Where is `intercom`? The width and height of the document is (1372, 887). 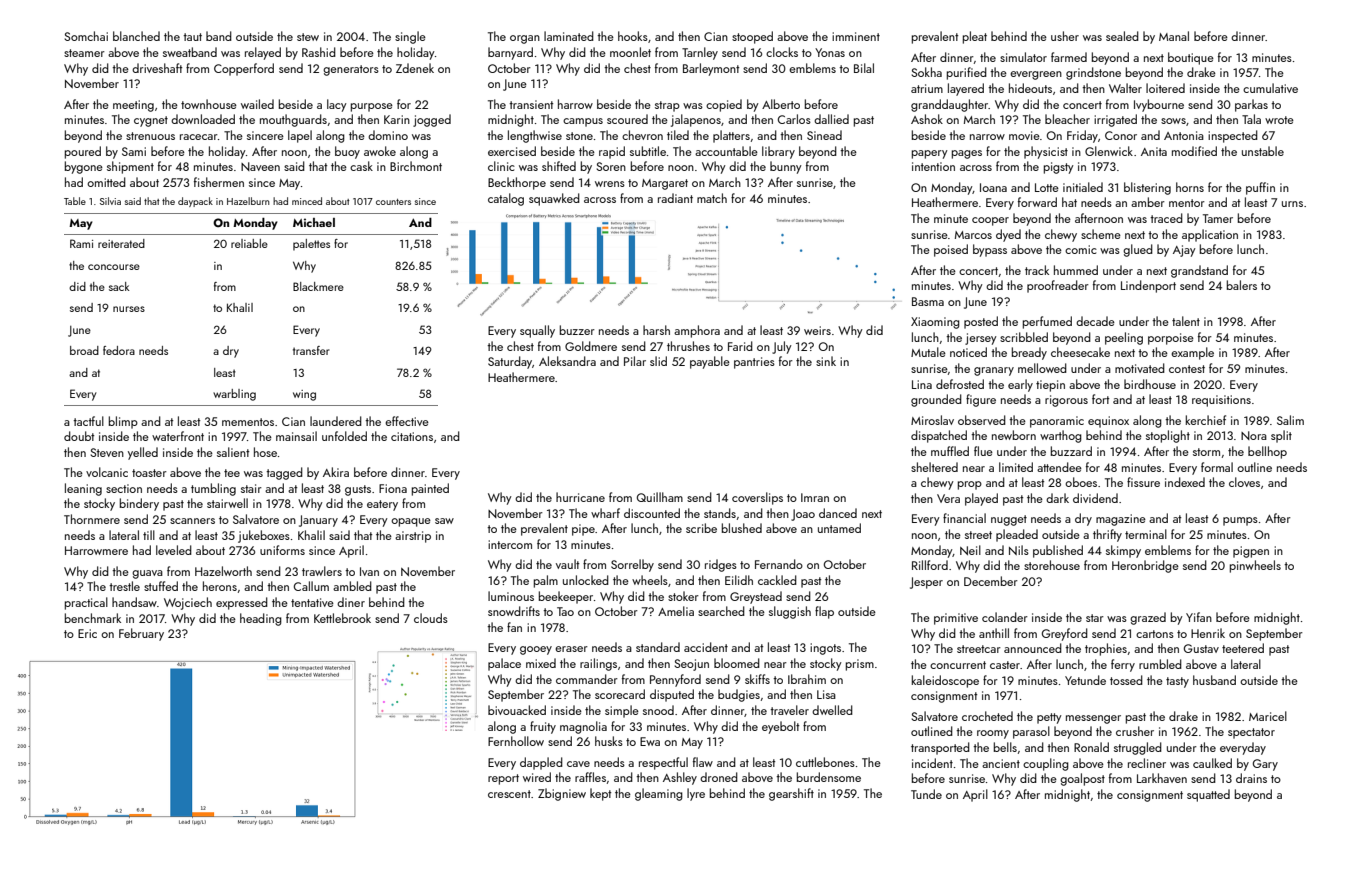
intercom is located at coordinates (510, 544).
